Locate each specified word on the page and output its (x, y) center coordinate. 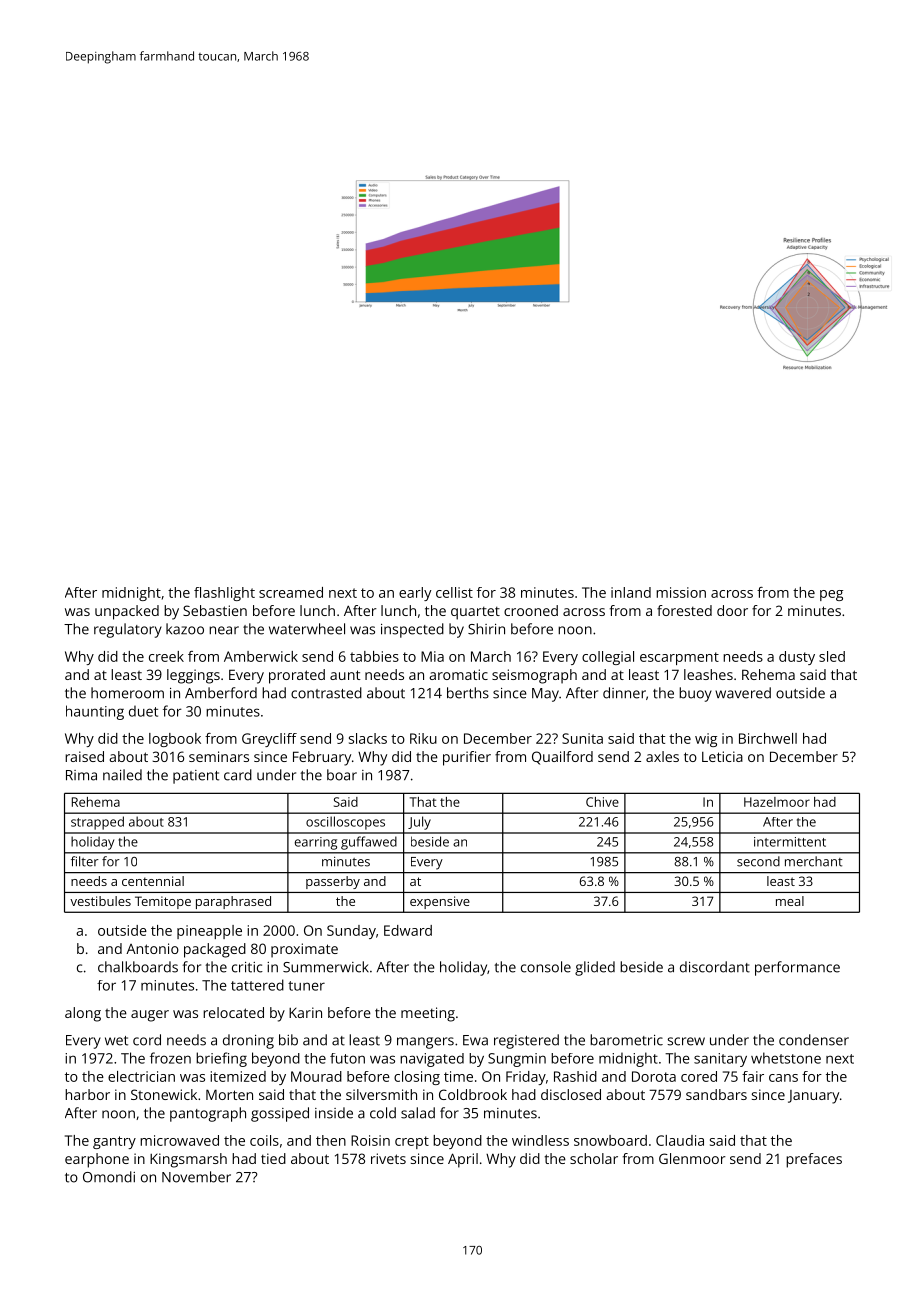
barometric (626, 1040)
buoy (695, 694)
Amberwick (261, 656)
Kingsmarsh (188, 1160)
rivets (388, 1158)
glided (595, 968)
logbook (175, 740)
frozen (170, 1058)
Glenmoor (692, 1158)
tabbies (374, 656)
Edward (408, 930)
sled (832, 656)
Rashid (575, 1076)
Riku (423, 738)
